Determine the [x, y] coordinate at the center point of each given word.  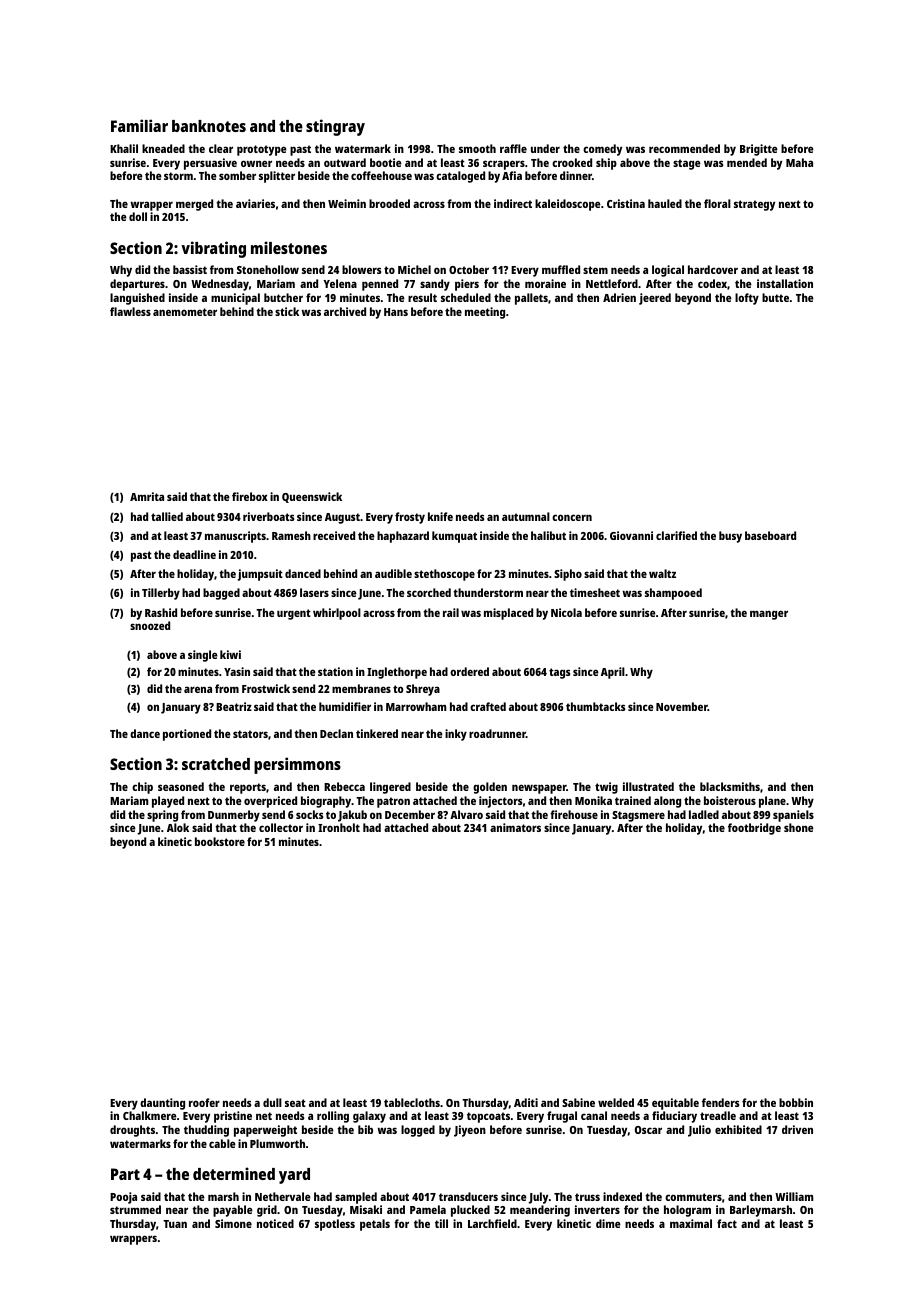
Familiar [139, 125]
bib [365, 1129]
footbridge [754, 829]
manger [769, 615]
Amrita [147, 496]
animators [515, 827]
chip [142, 788]
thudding [206, 1131]
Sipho [568, 575]
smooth [477, 148]
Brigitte [759, 150]
